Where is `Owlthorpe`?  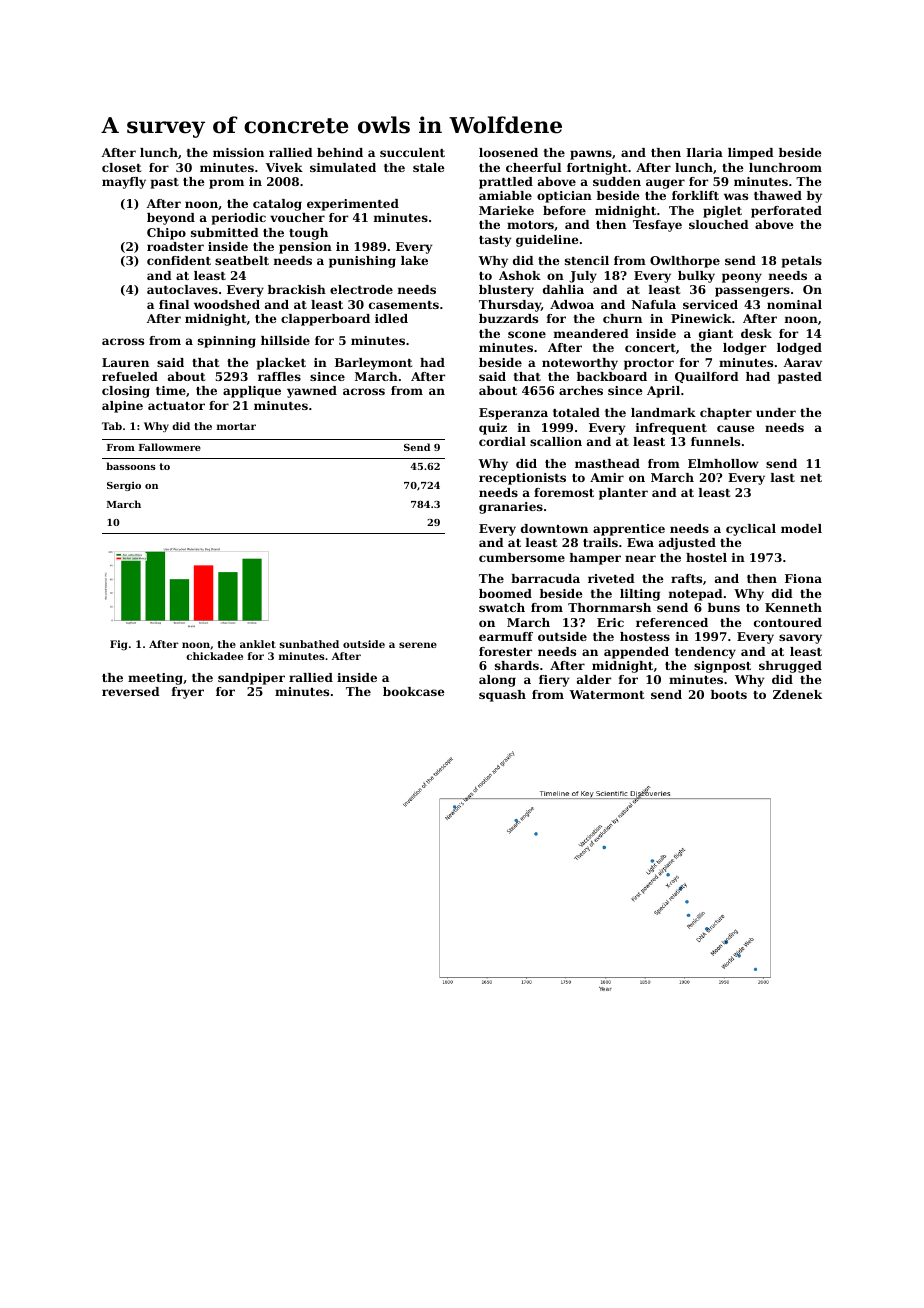 Owlthorpe is located at coordinates (685, 262).
